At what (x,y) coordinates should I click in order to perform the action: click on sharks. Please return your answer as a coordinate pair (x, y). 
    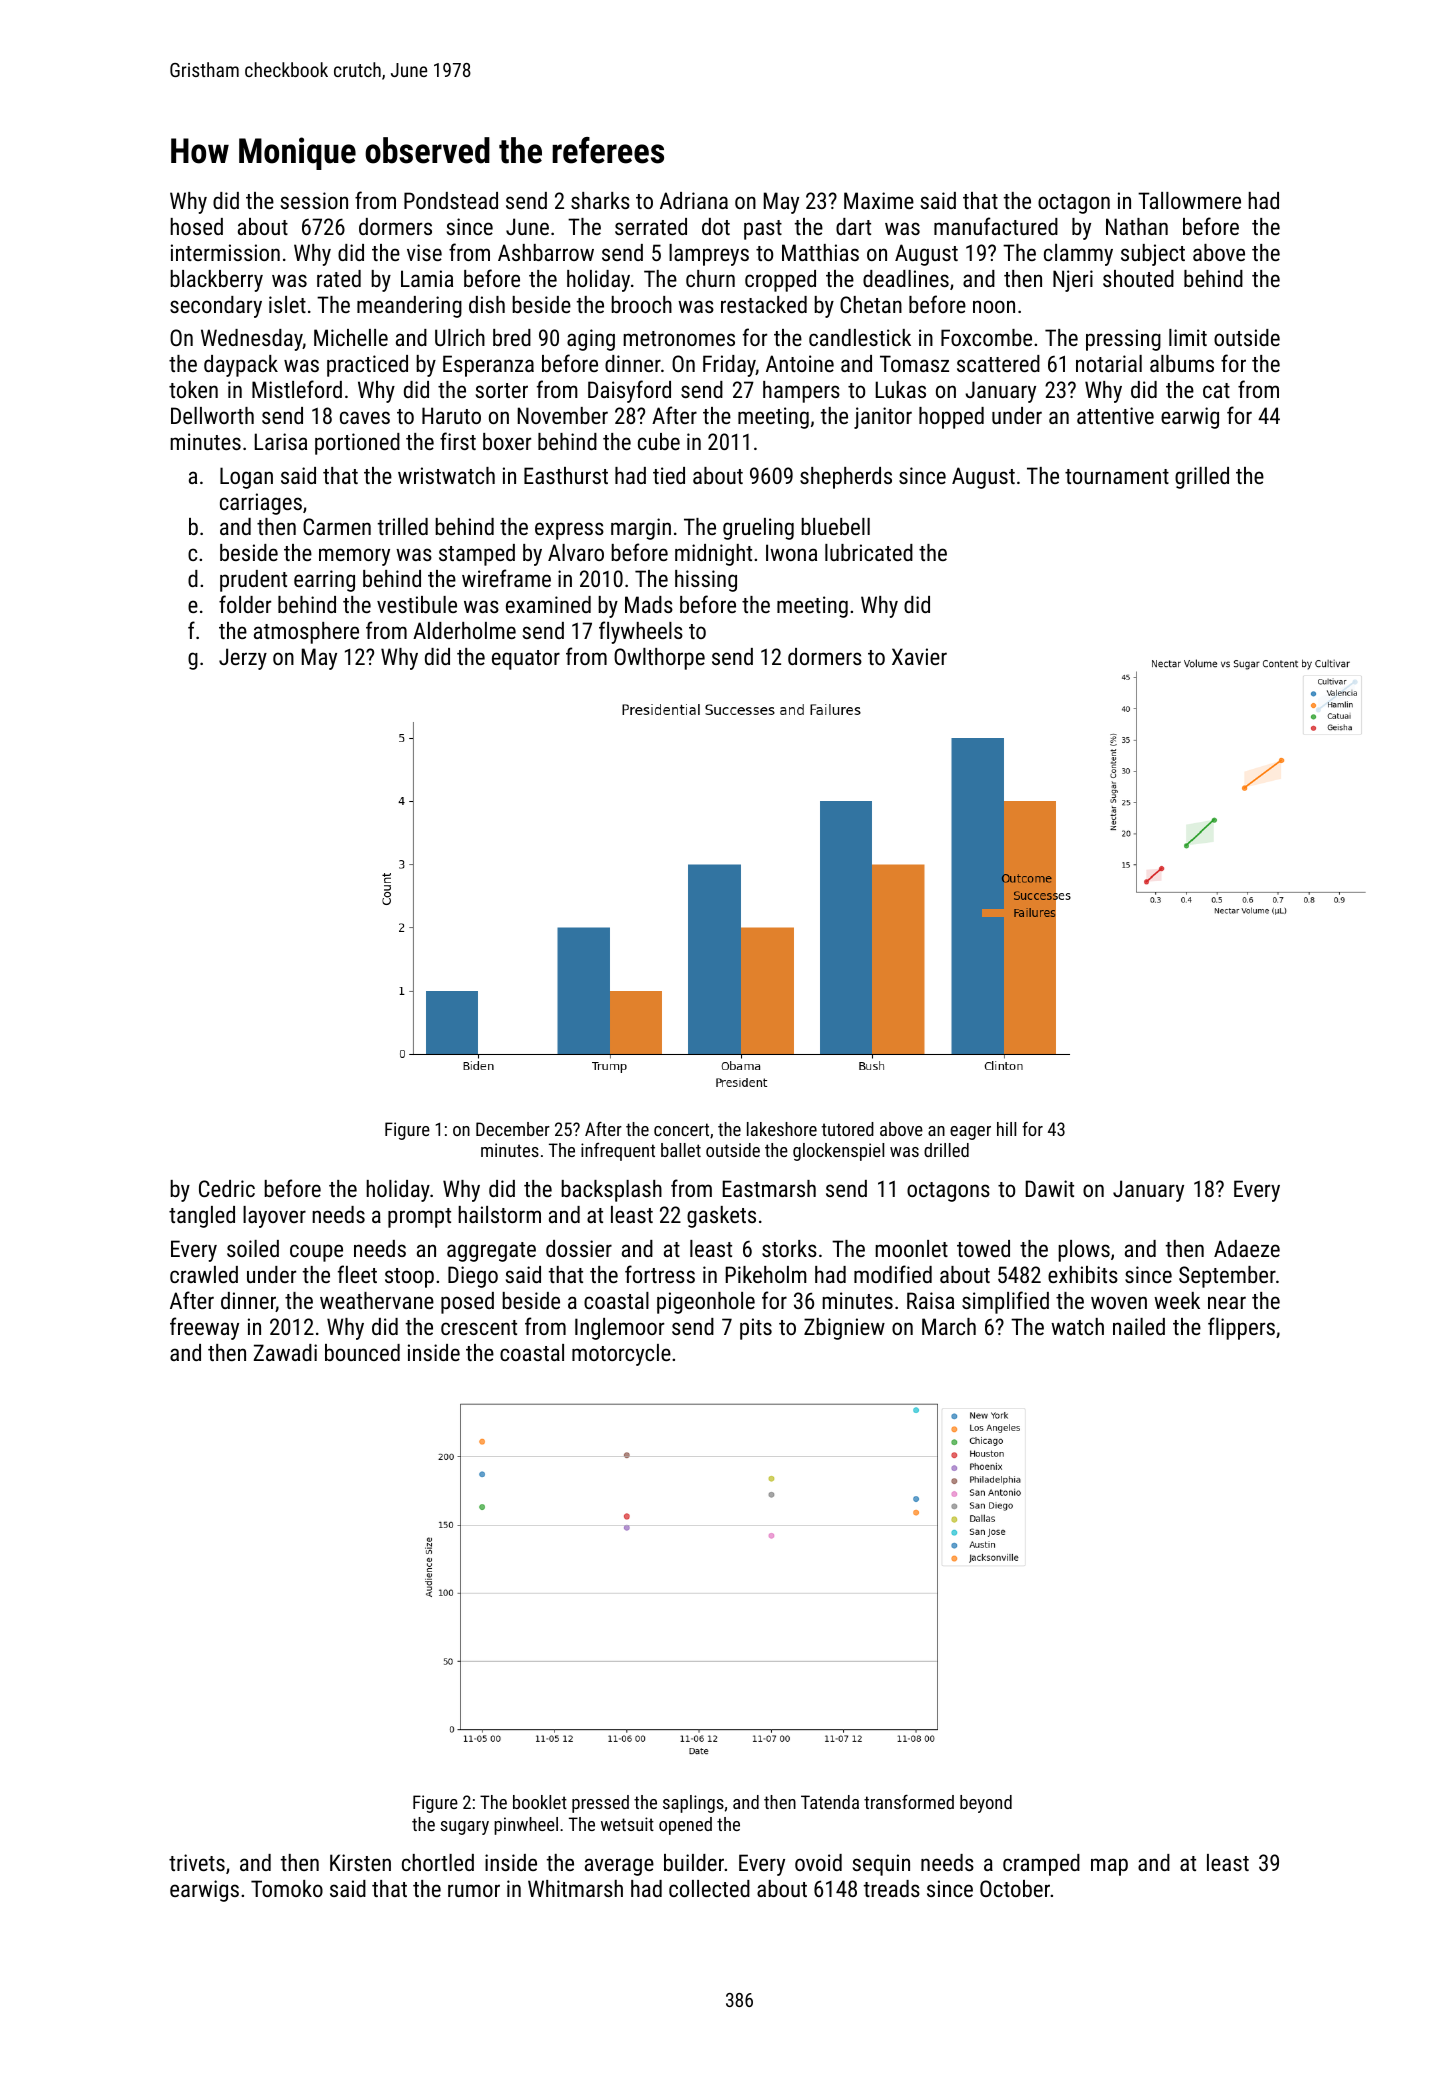
    Looking at the image, I should click on (600, 200).
